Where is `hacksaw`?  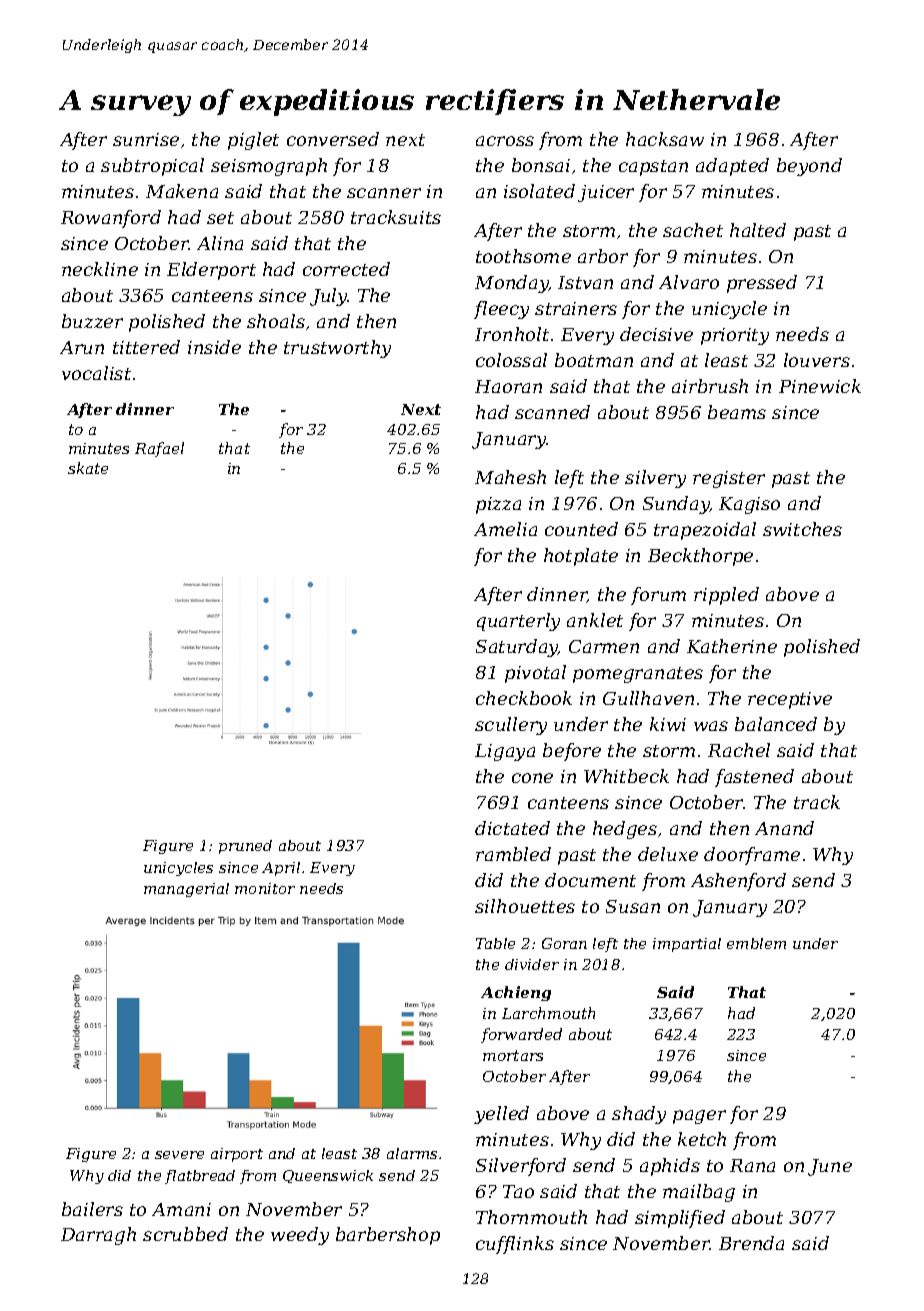
hacksaw is located at coordinates (665, 139).
